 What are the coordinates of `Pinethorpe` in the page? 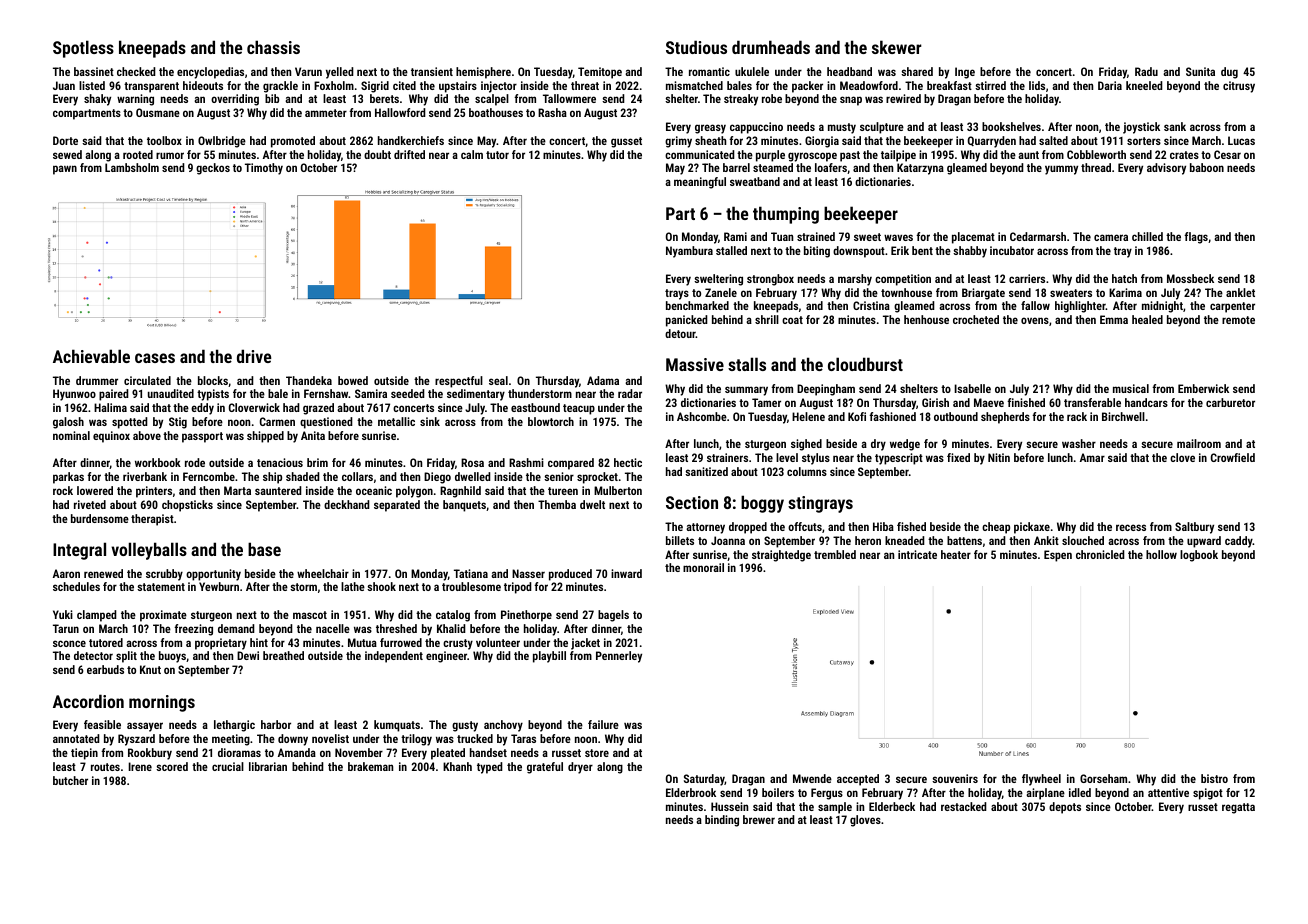 It's located at (526, 616).
